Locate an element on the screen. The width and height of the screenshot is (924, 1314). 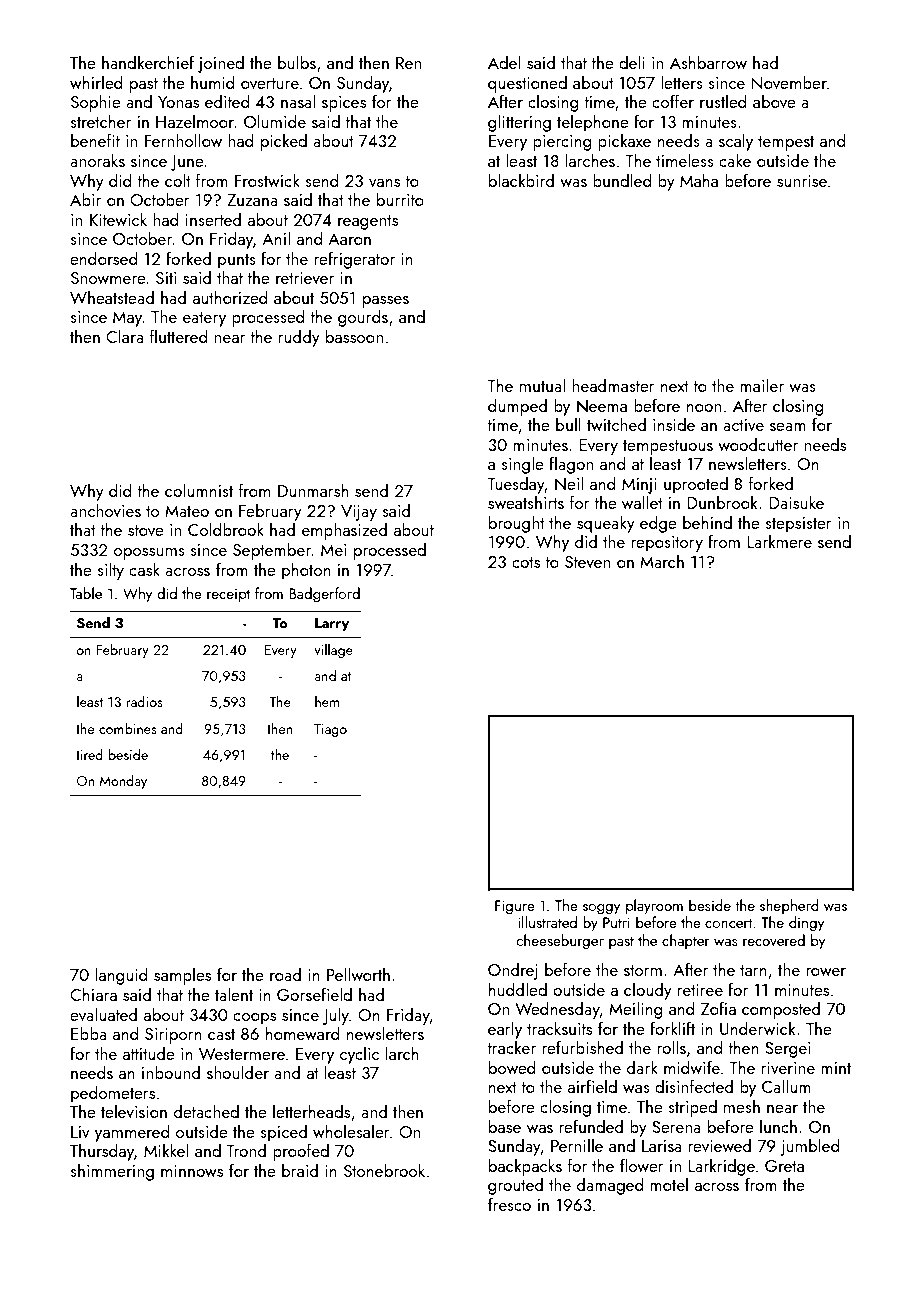
blackbird is located at coordinates (521, 180).
